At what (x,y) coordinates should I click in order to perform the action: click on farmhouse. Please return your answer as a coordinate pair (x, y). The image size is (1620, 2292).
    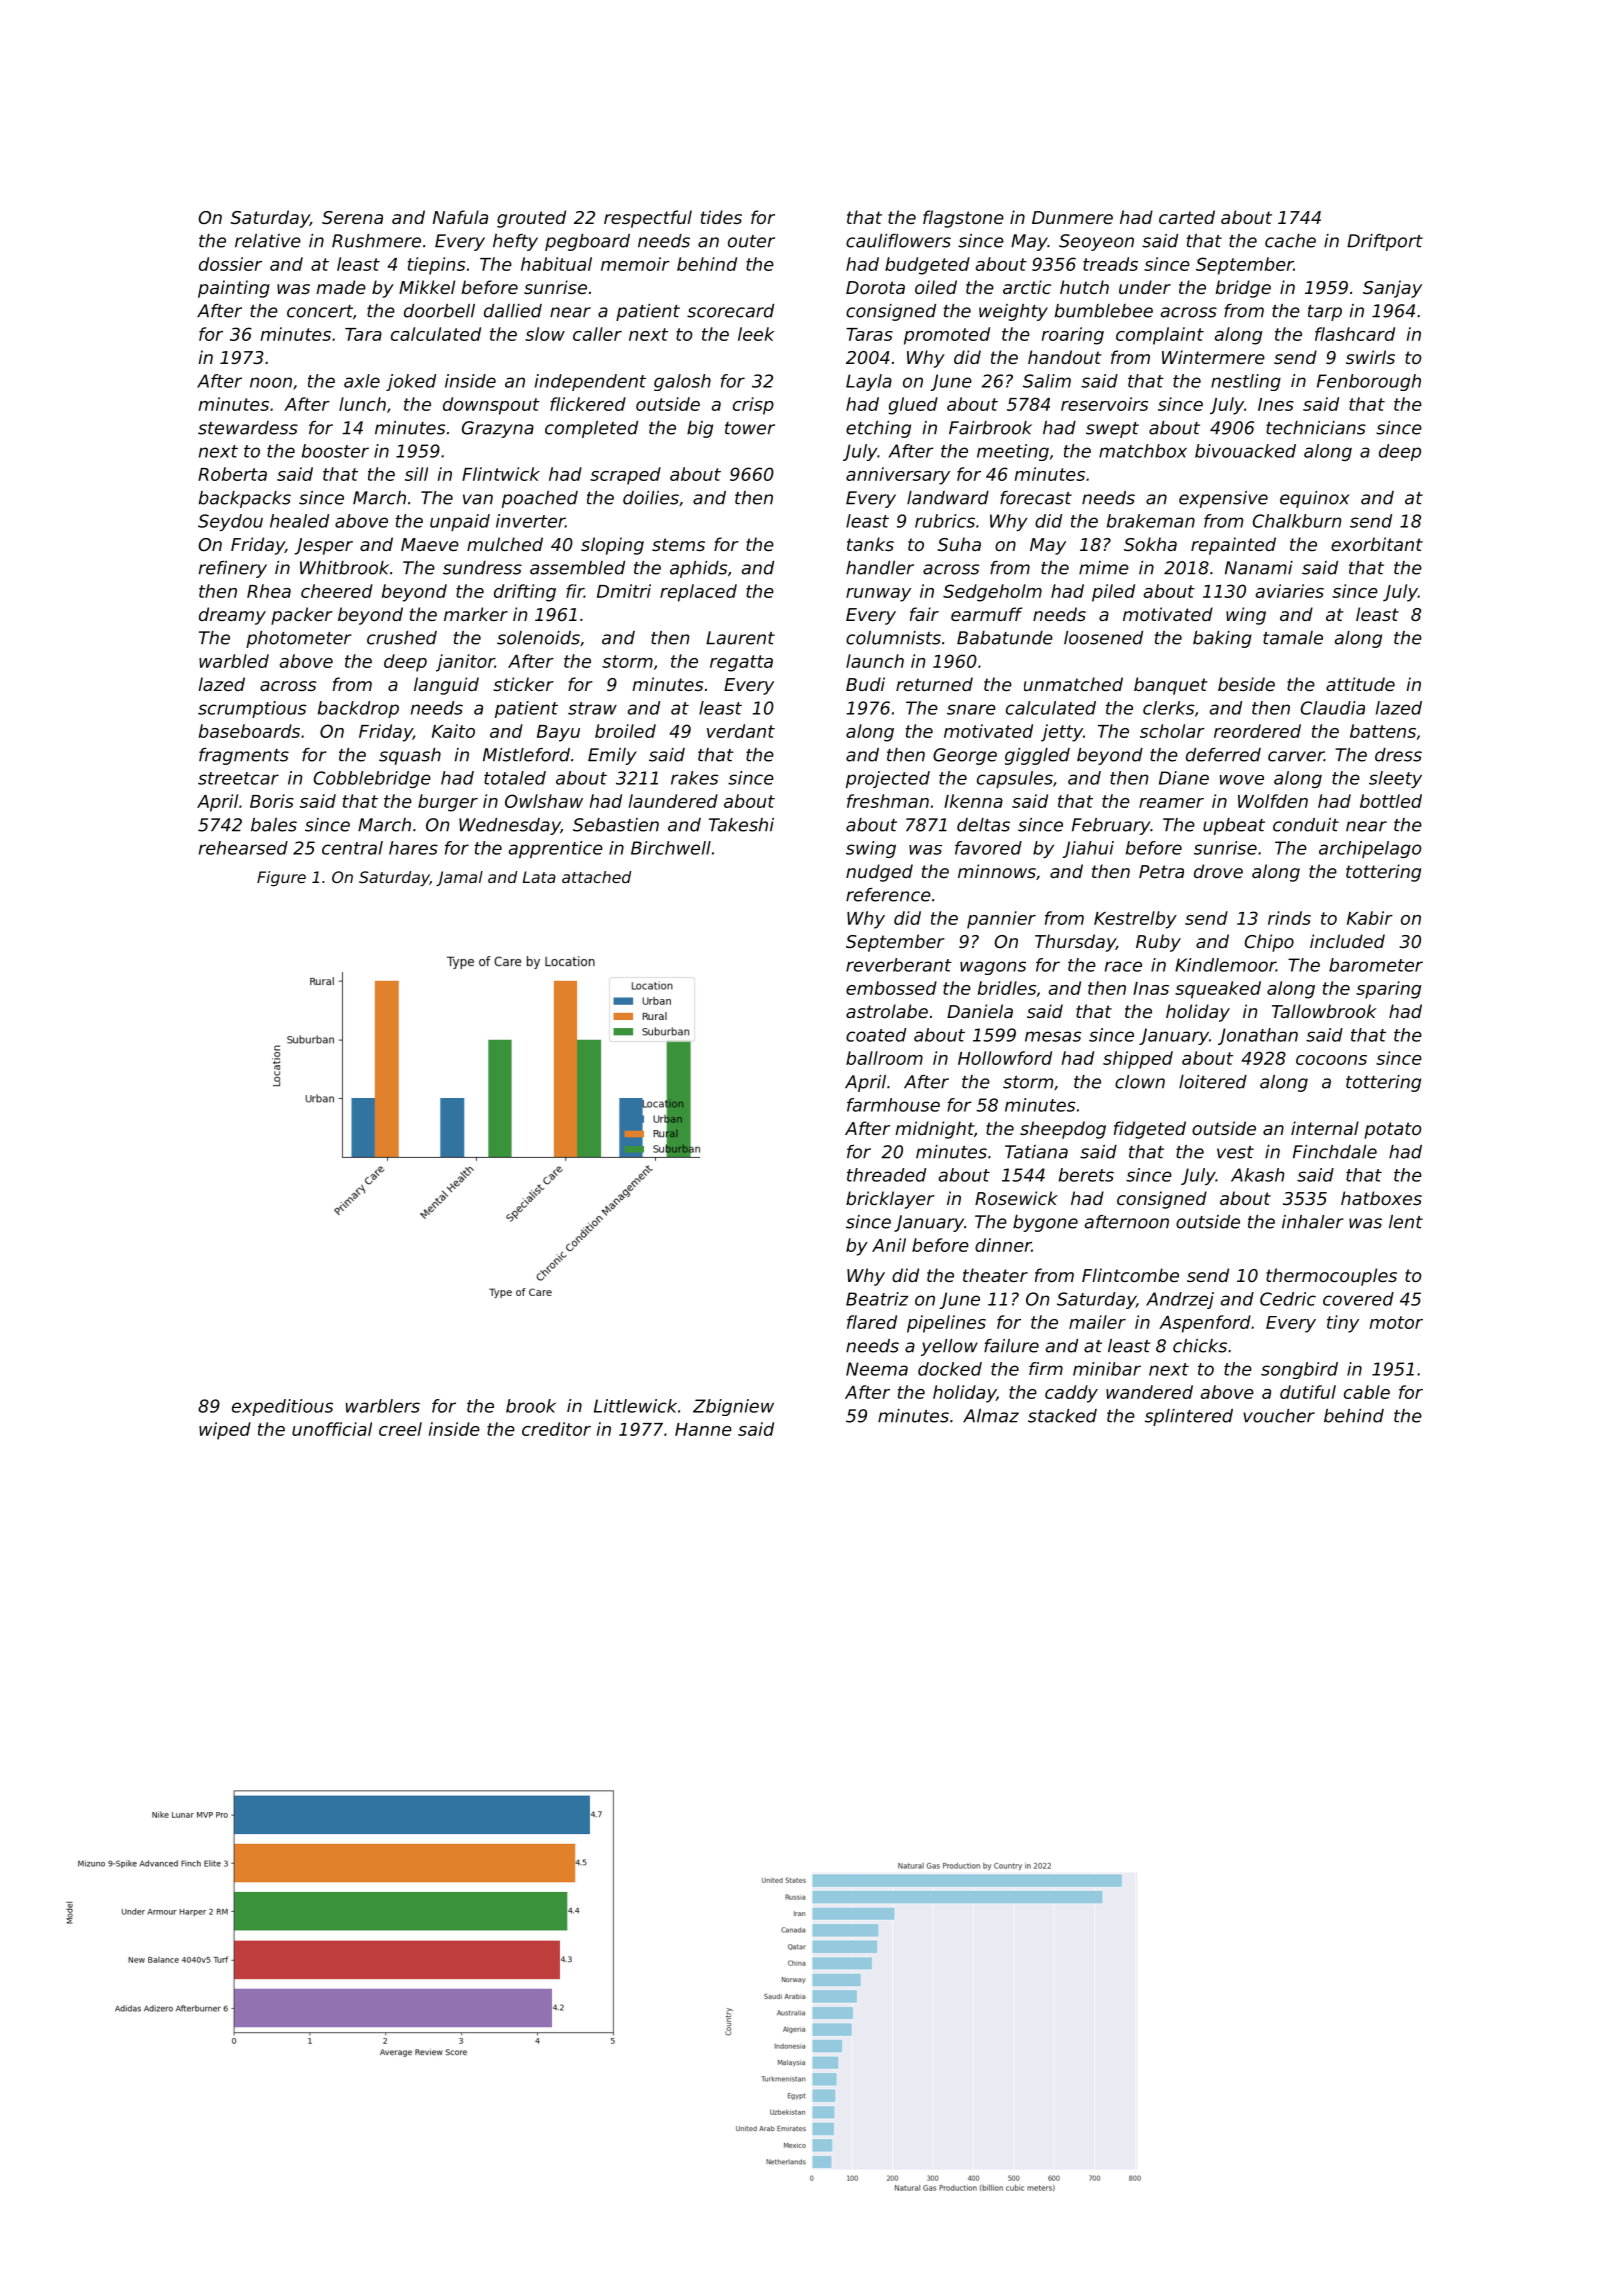
    Looking at the image, I should click on (893, 1105).
